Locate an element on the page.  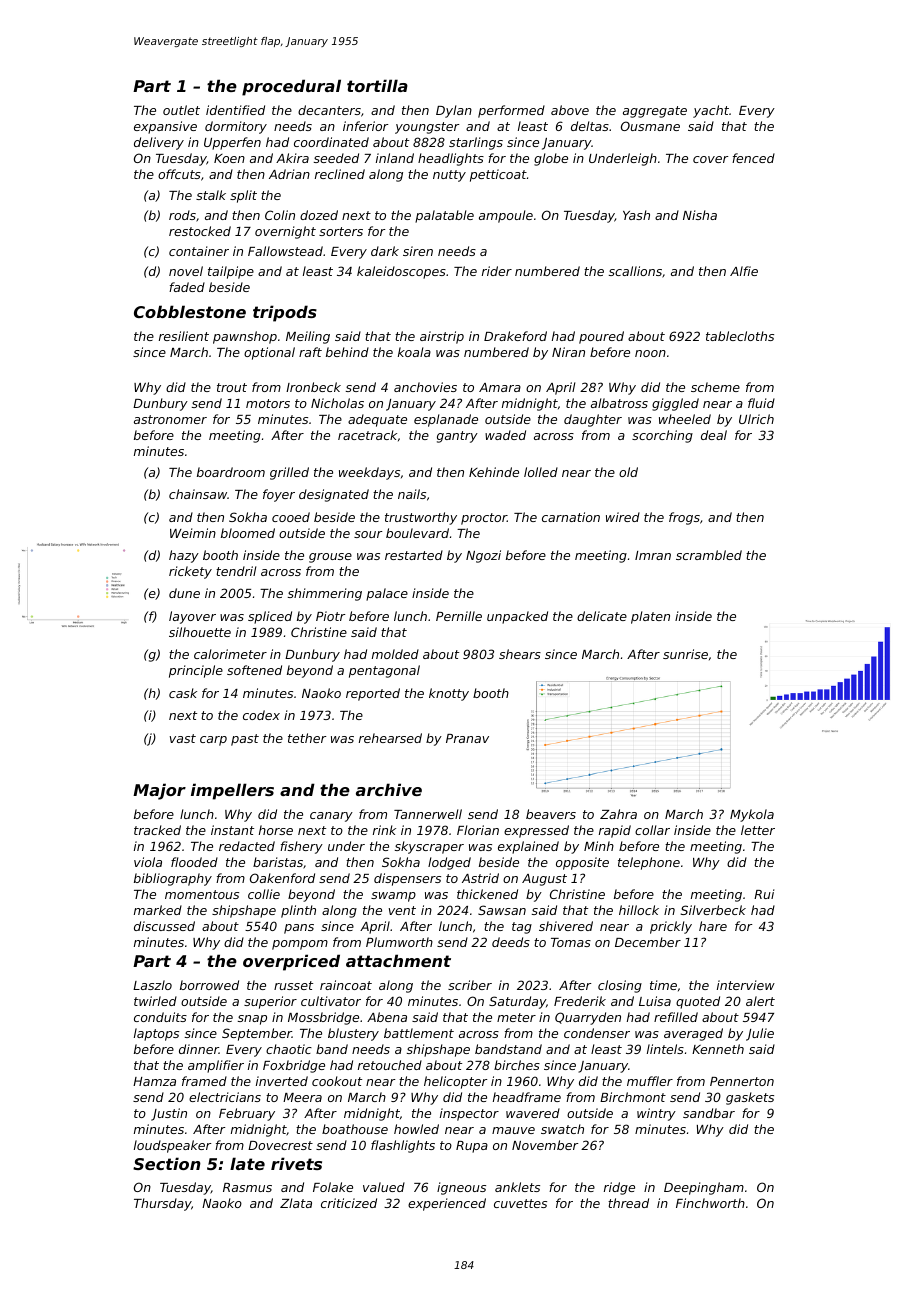
Tannerwell is located at coordinates (428, 814).
